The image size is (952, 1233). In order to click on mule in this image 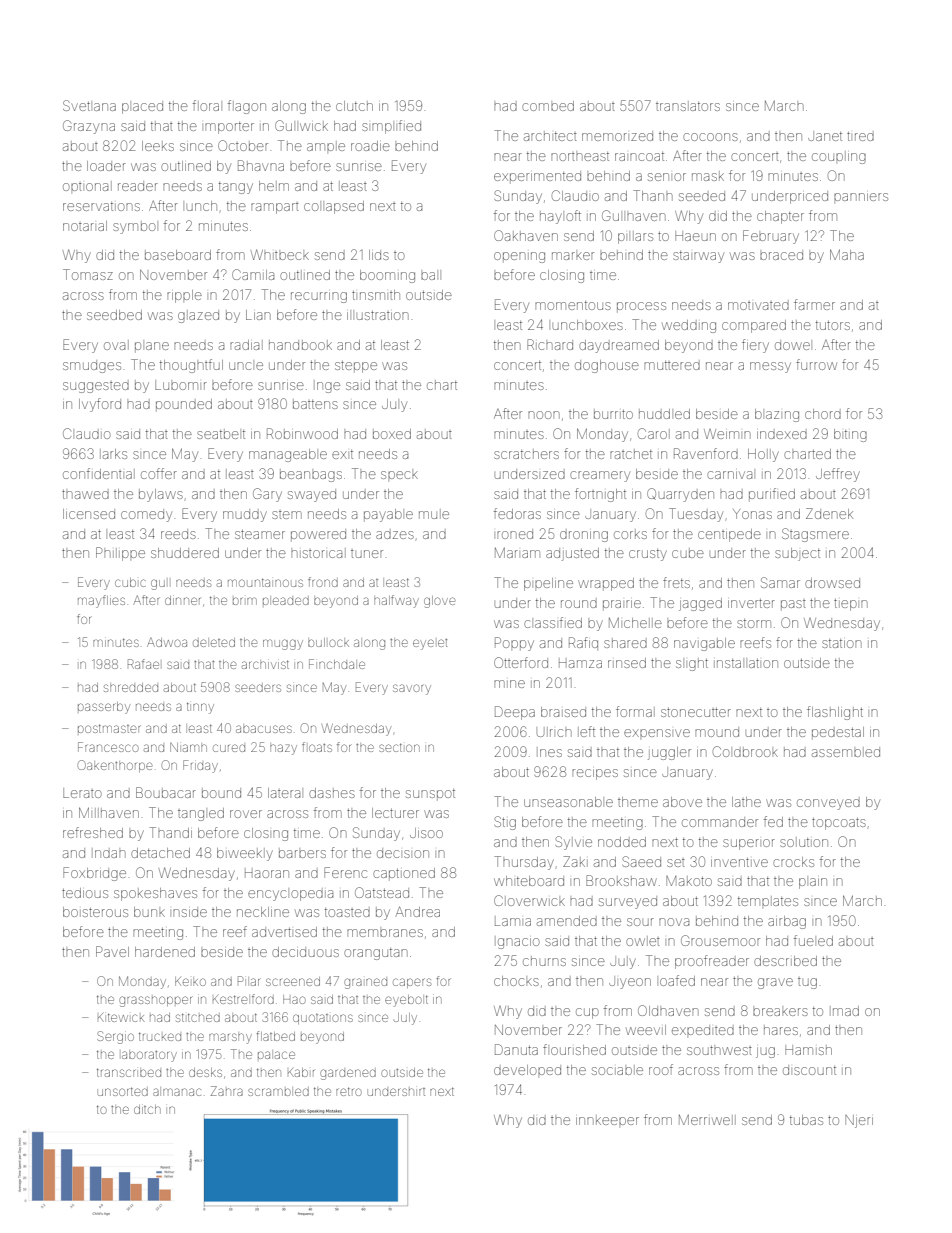, I will do `click(434, 514)`.
